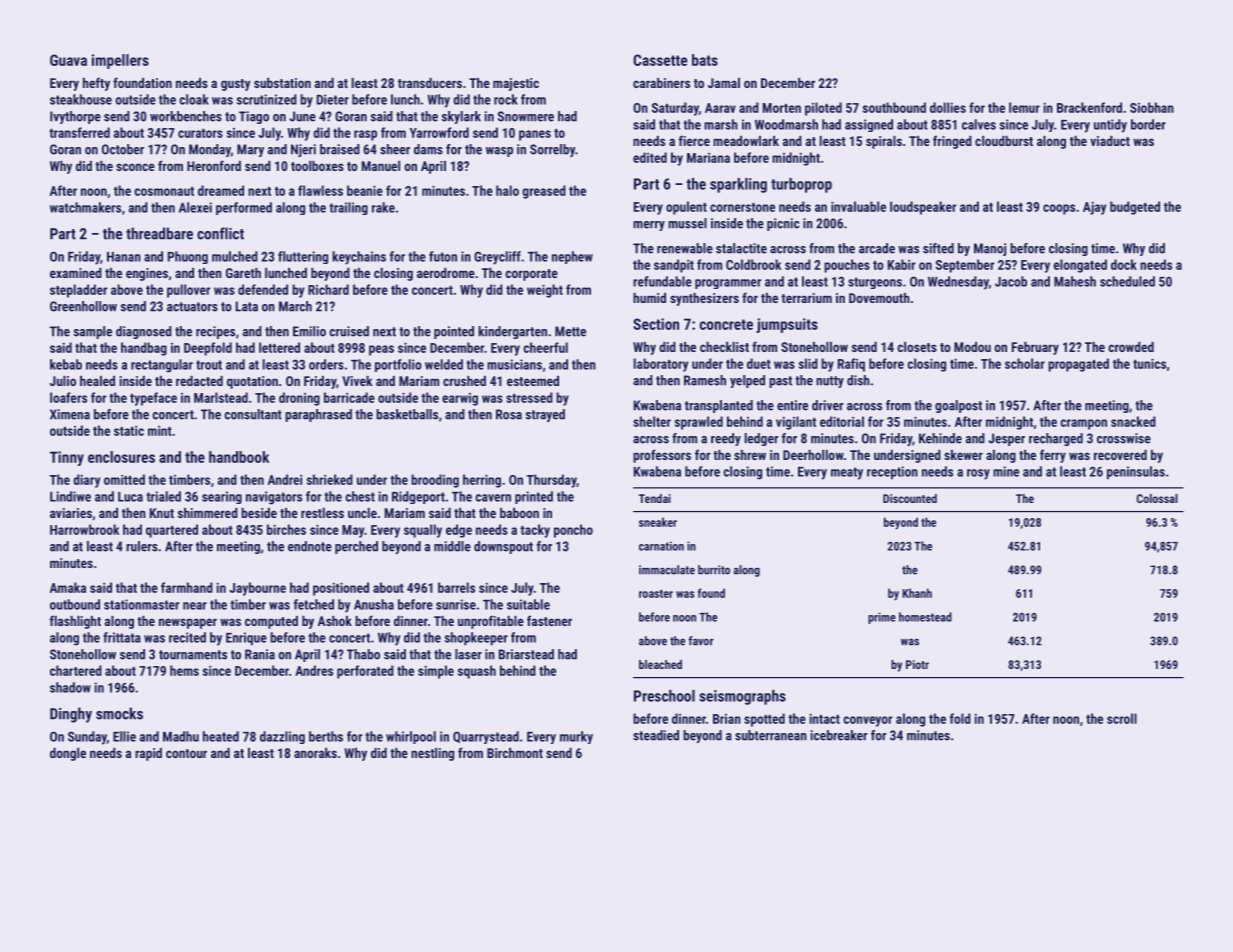  Describe the element at coordinates (1133, 421) in the screenshot. I see `snacked` at that location.
